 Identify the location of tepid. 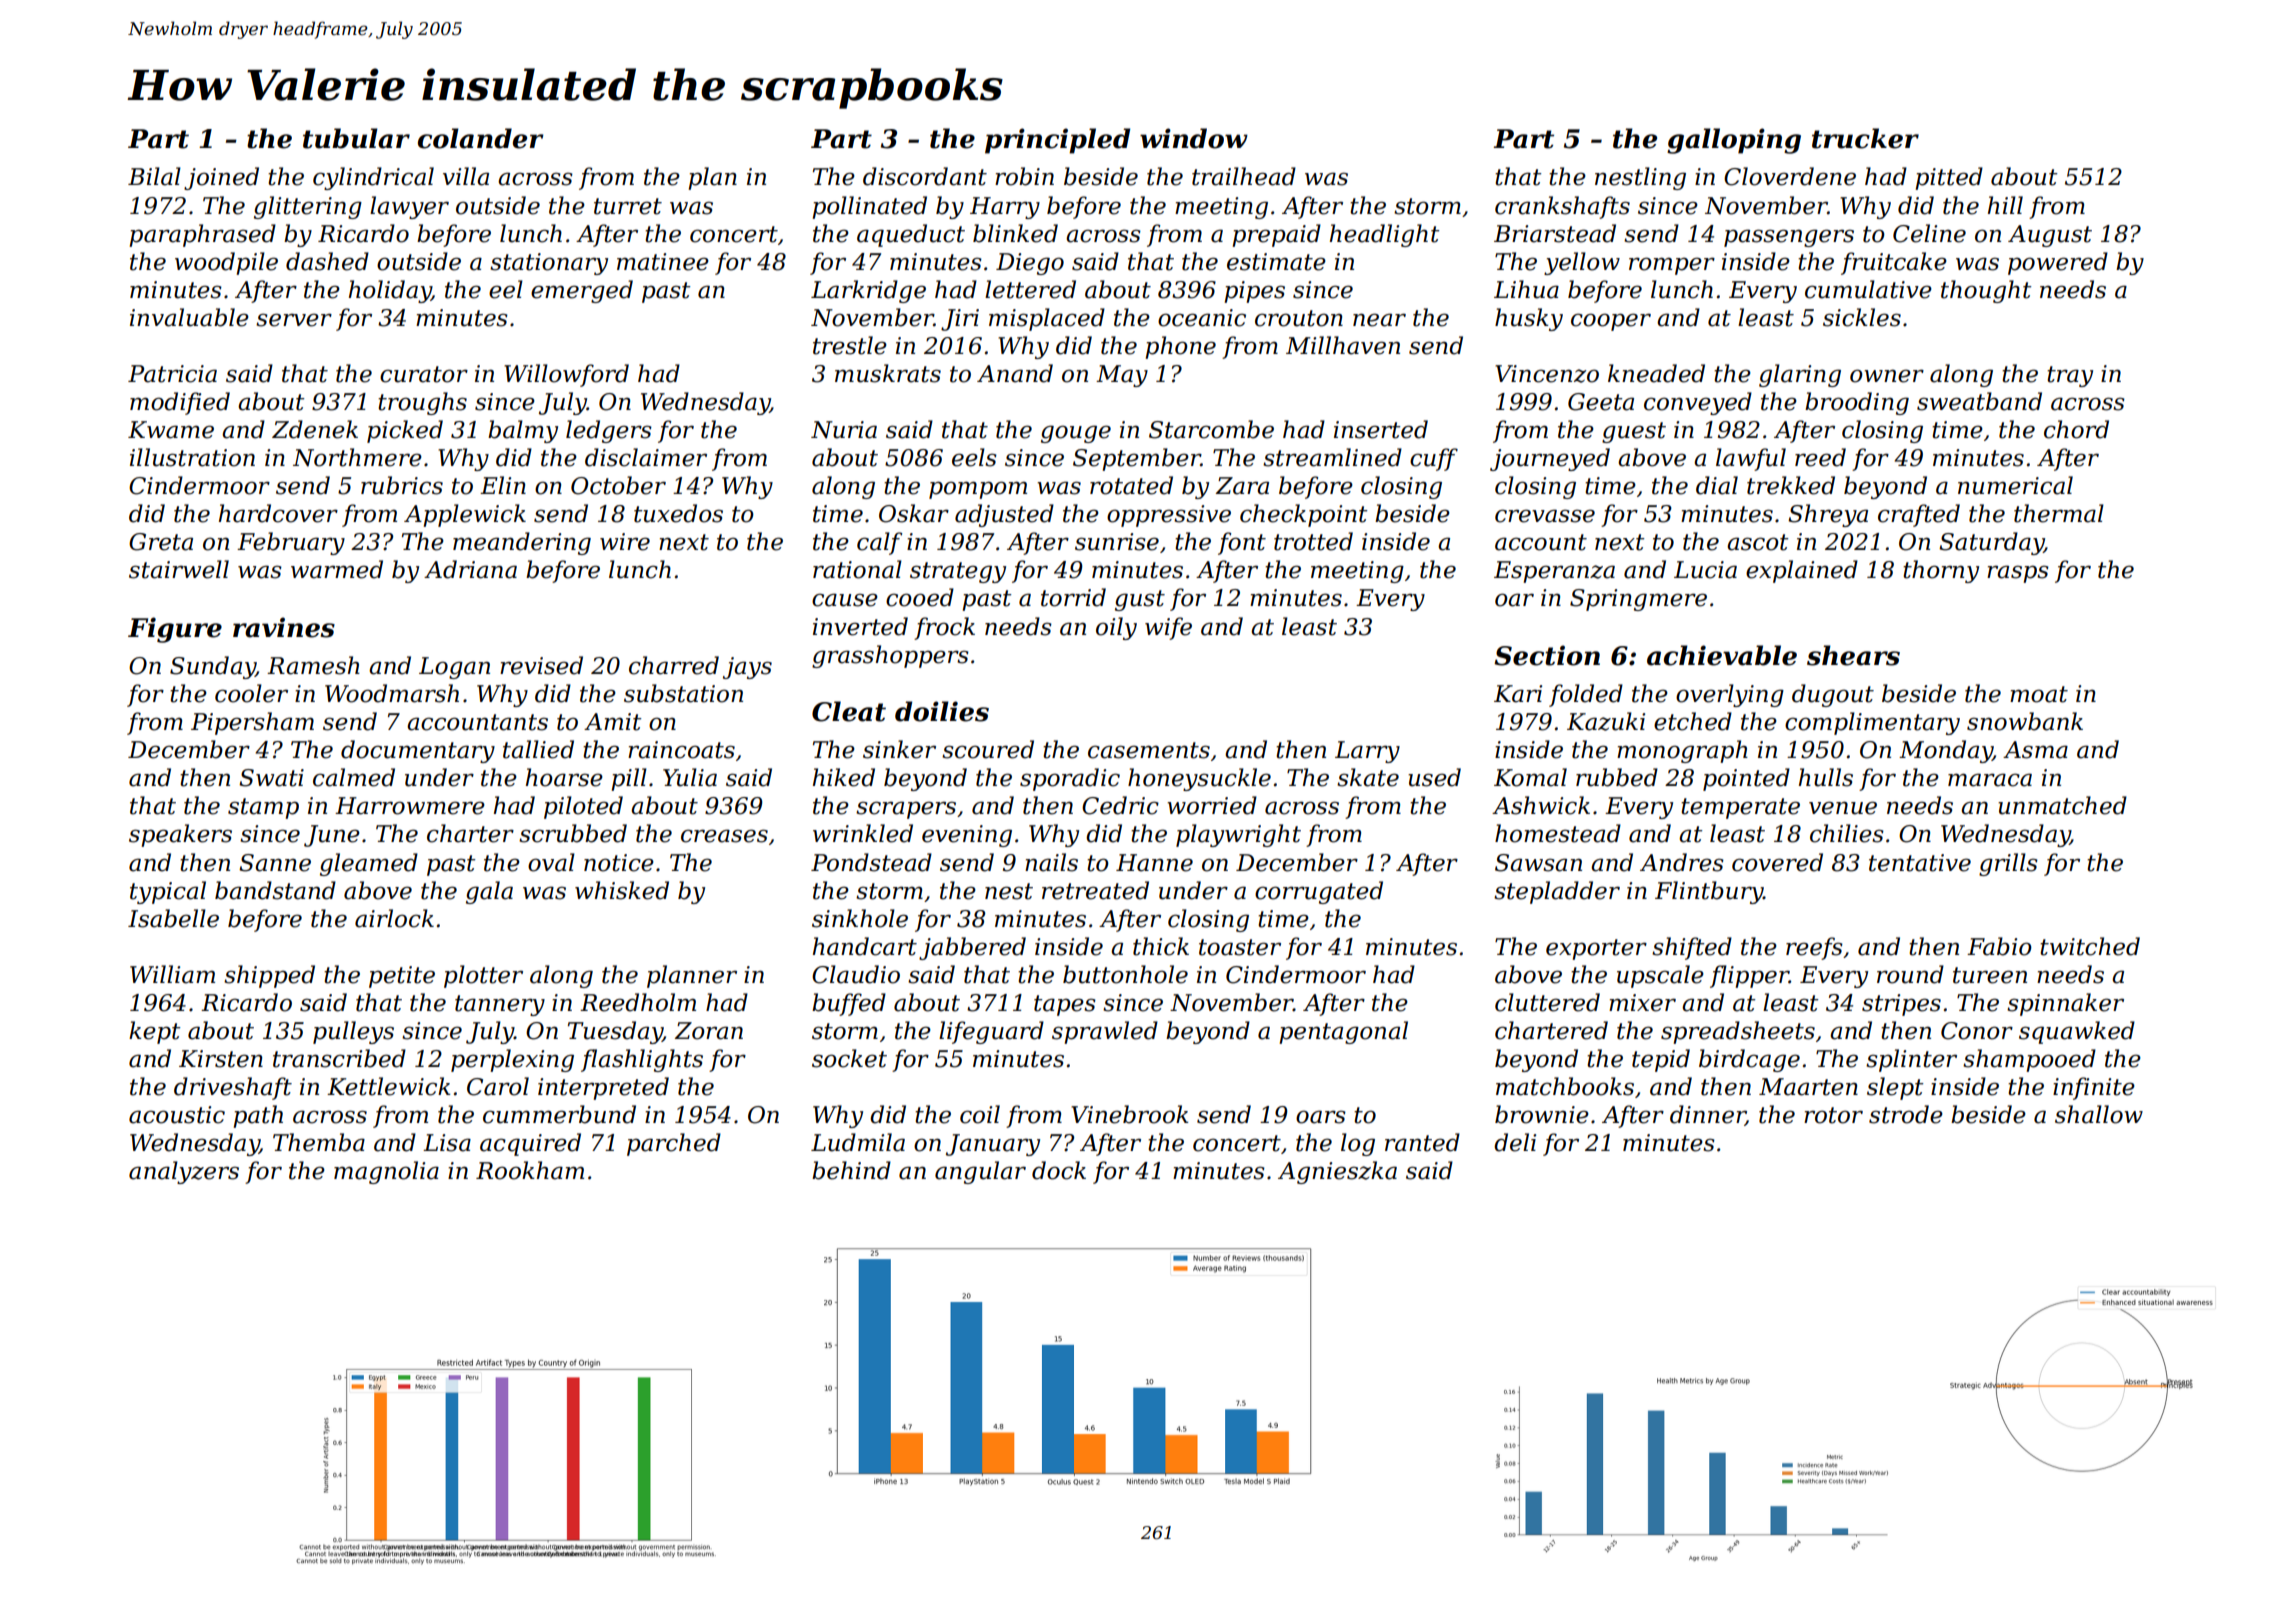
(1661, 1060).
